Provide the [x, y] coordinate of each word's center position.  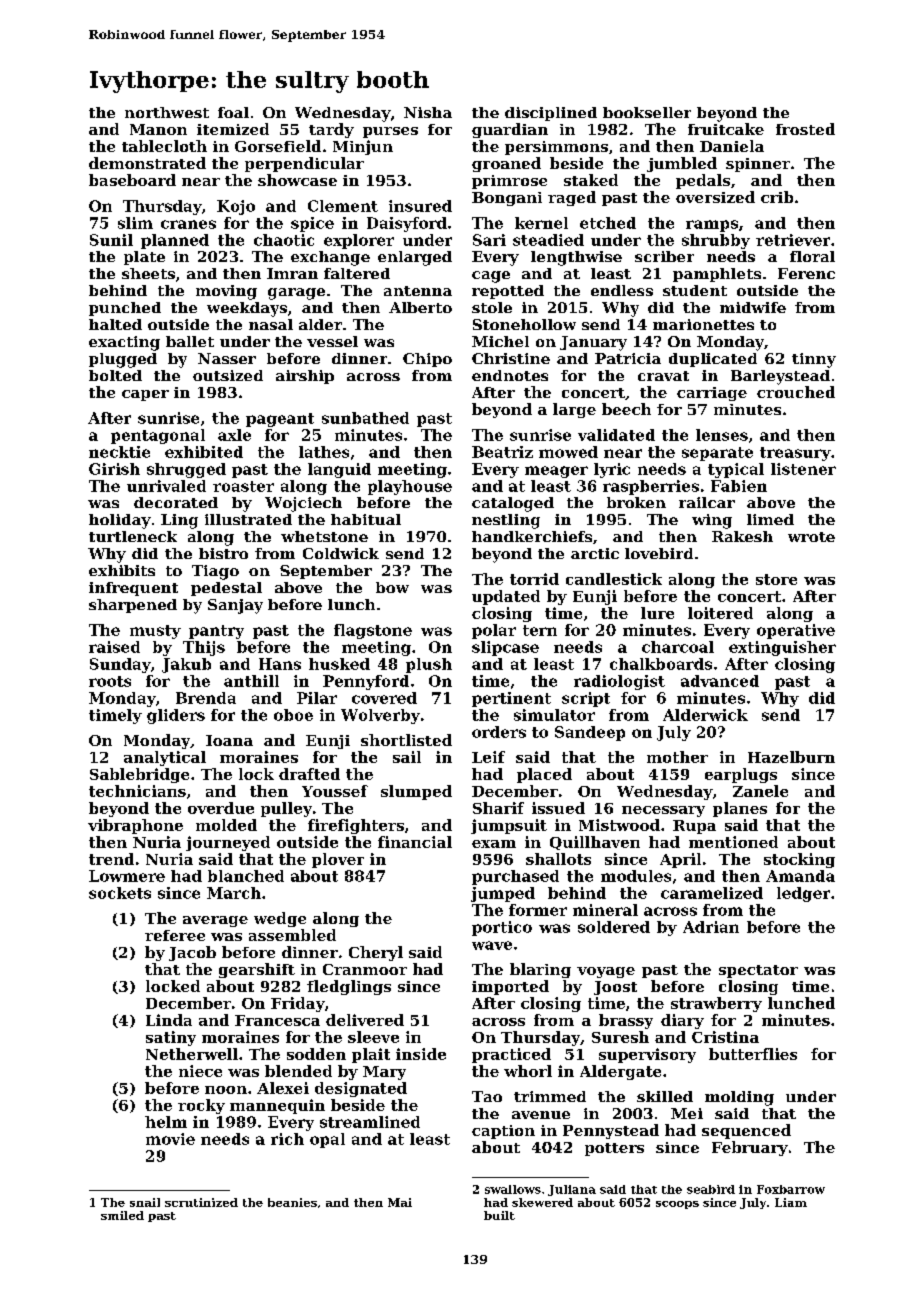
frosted [805, 129]
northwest [167, 112]
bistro [223, 553]
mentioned [733, 842]
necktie [119, 452]
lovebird [659, 553]
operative [796, 631]
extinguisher [782, 648]
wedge [280, 919]
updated [506, 597]
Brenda [206, 698]
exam [494, 844]
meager [556, 472]
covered [384, 698]
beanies [292, 1202]
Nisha [428, 112]
